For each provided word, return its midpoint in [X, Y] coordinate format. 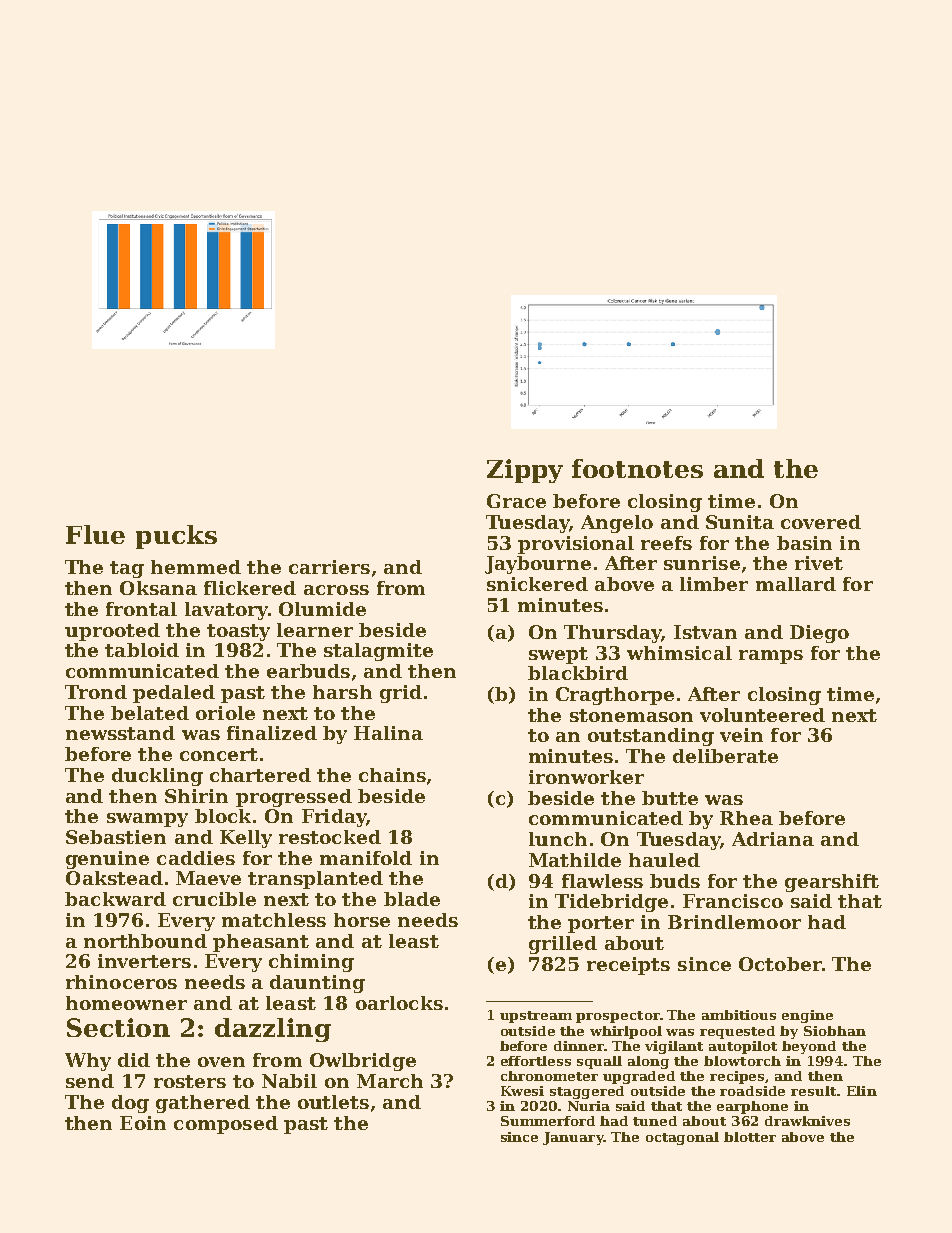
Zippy [525, 471]
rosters [190, 1081]
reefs [666, 543]
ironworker [586, 777]
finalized [272, 733]
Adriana [773, 839]
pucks [176, 537]
